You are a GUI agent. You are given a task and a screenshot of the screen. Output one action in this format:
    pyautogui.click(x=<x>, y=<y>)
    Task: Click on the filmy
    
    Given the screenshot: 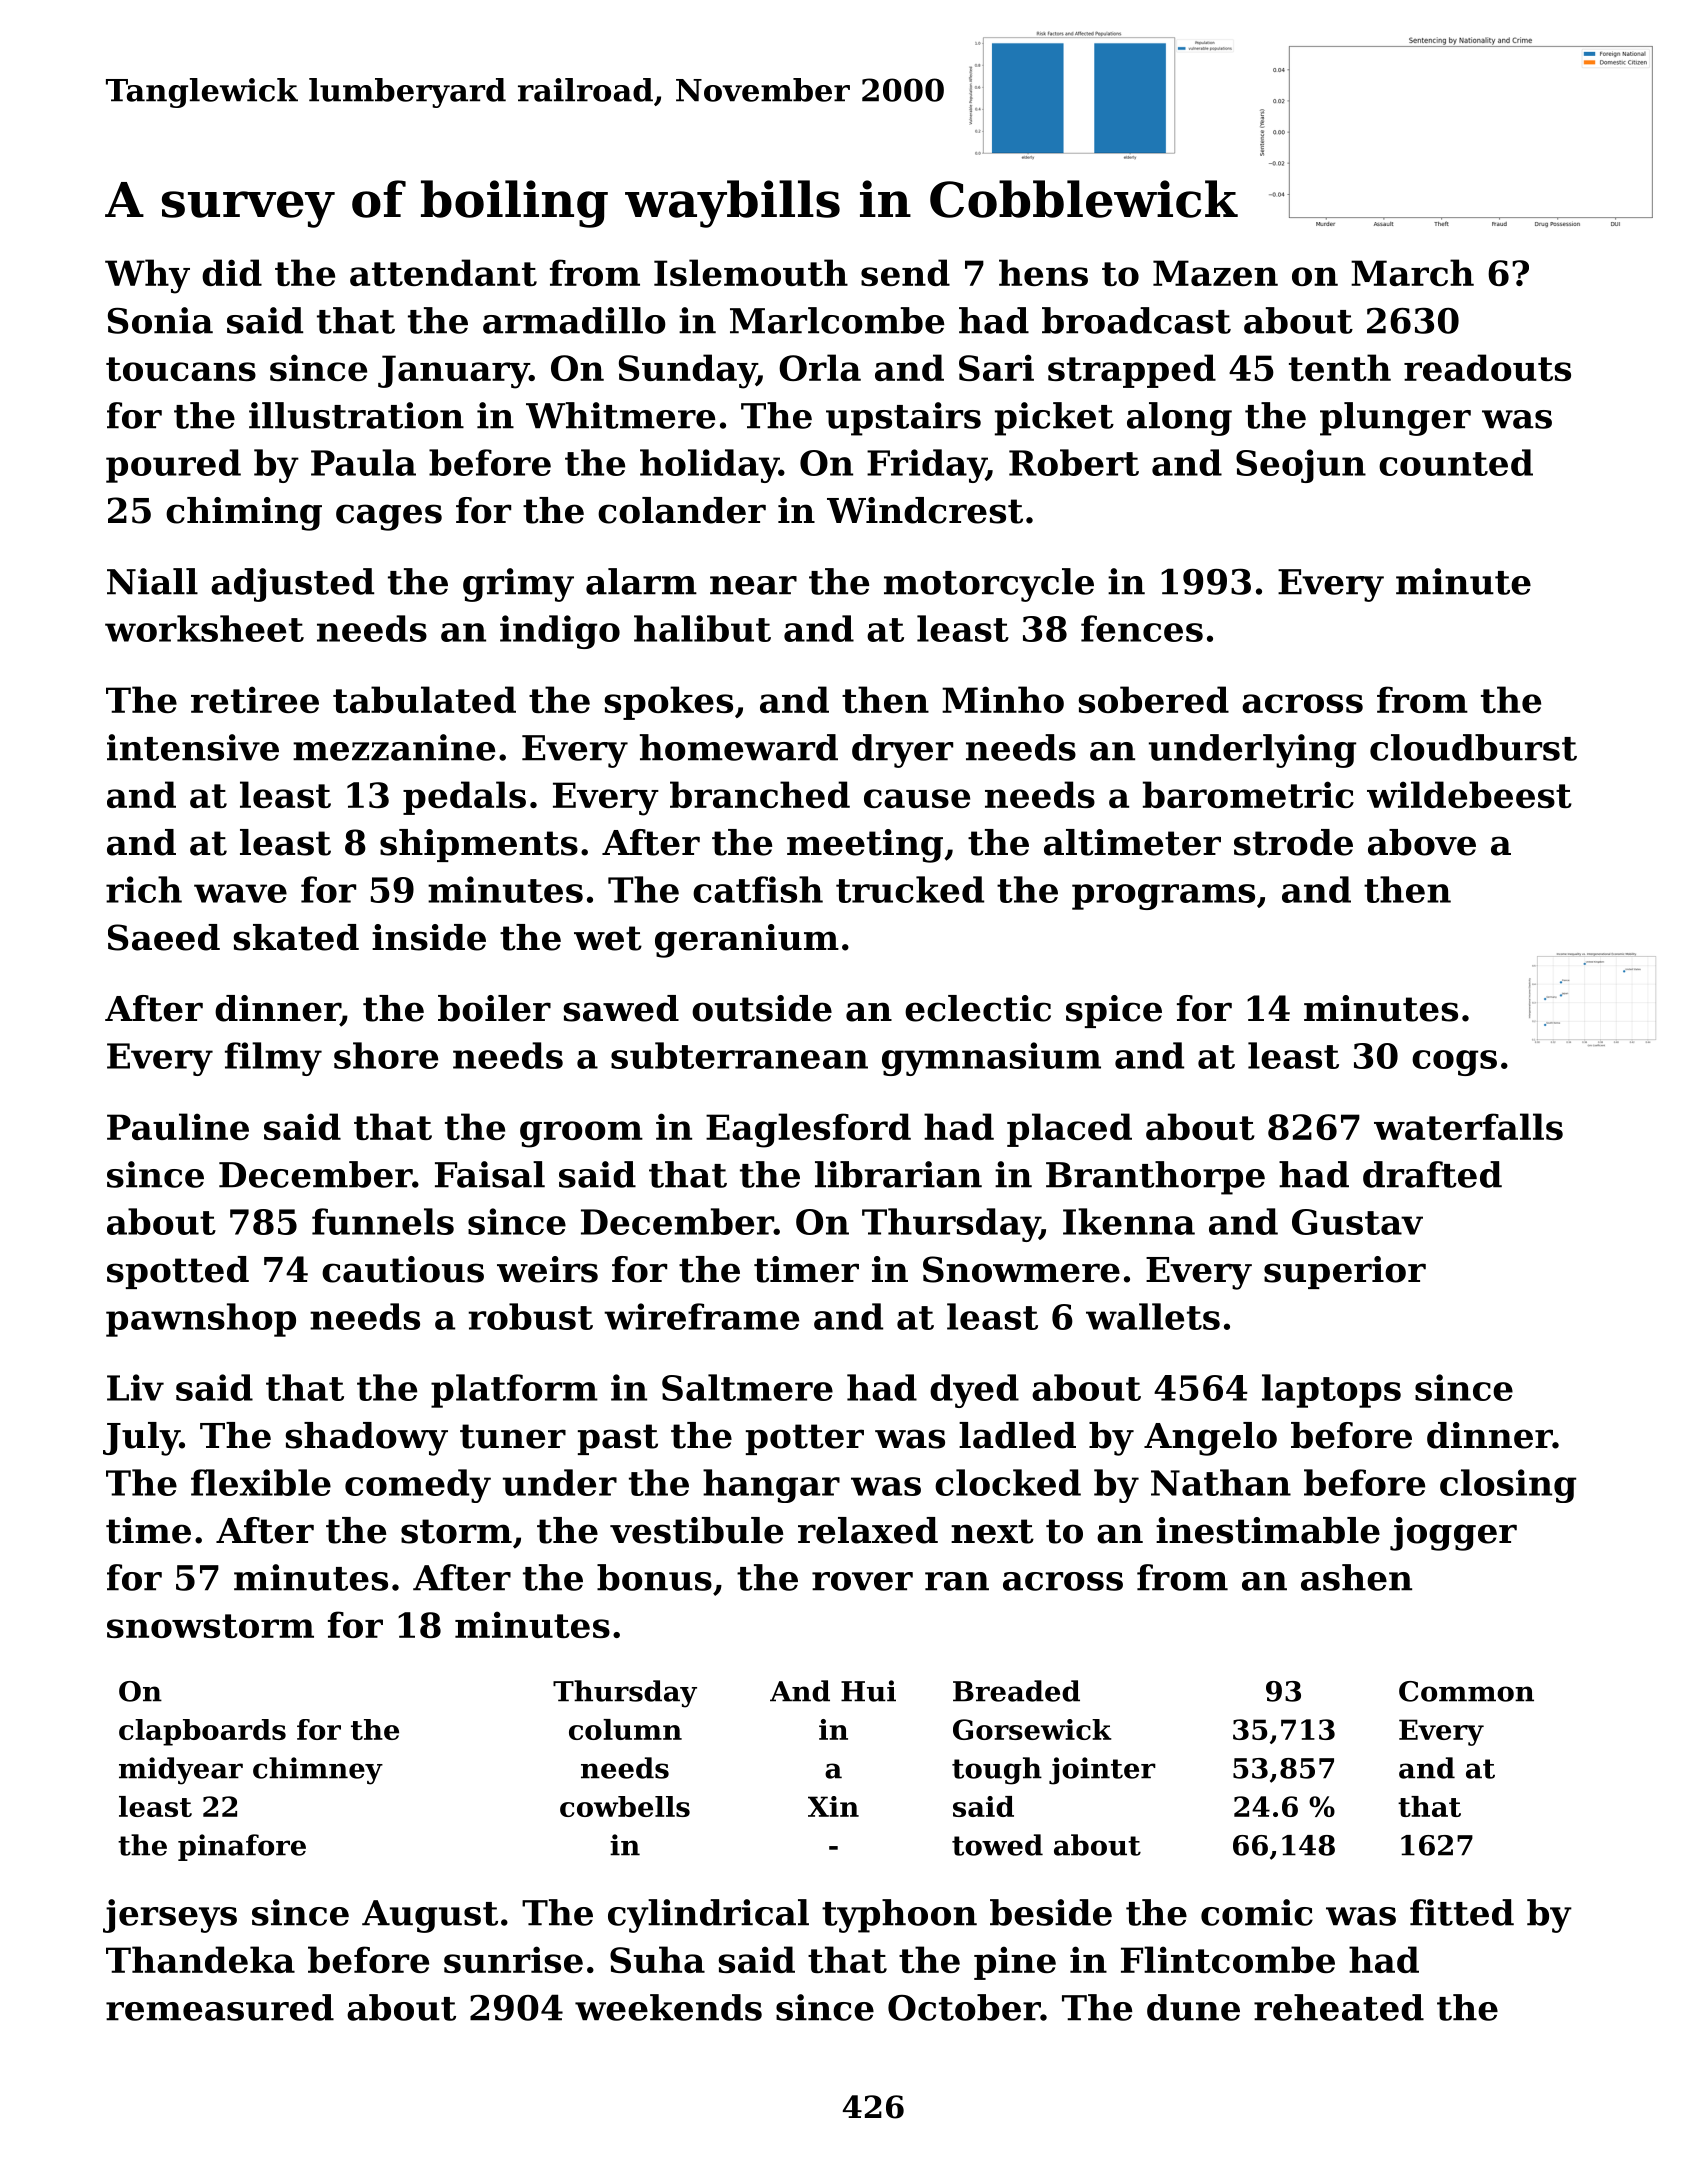 What is the action you would take?
    pyautogui.click(x=273, y=1059)
